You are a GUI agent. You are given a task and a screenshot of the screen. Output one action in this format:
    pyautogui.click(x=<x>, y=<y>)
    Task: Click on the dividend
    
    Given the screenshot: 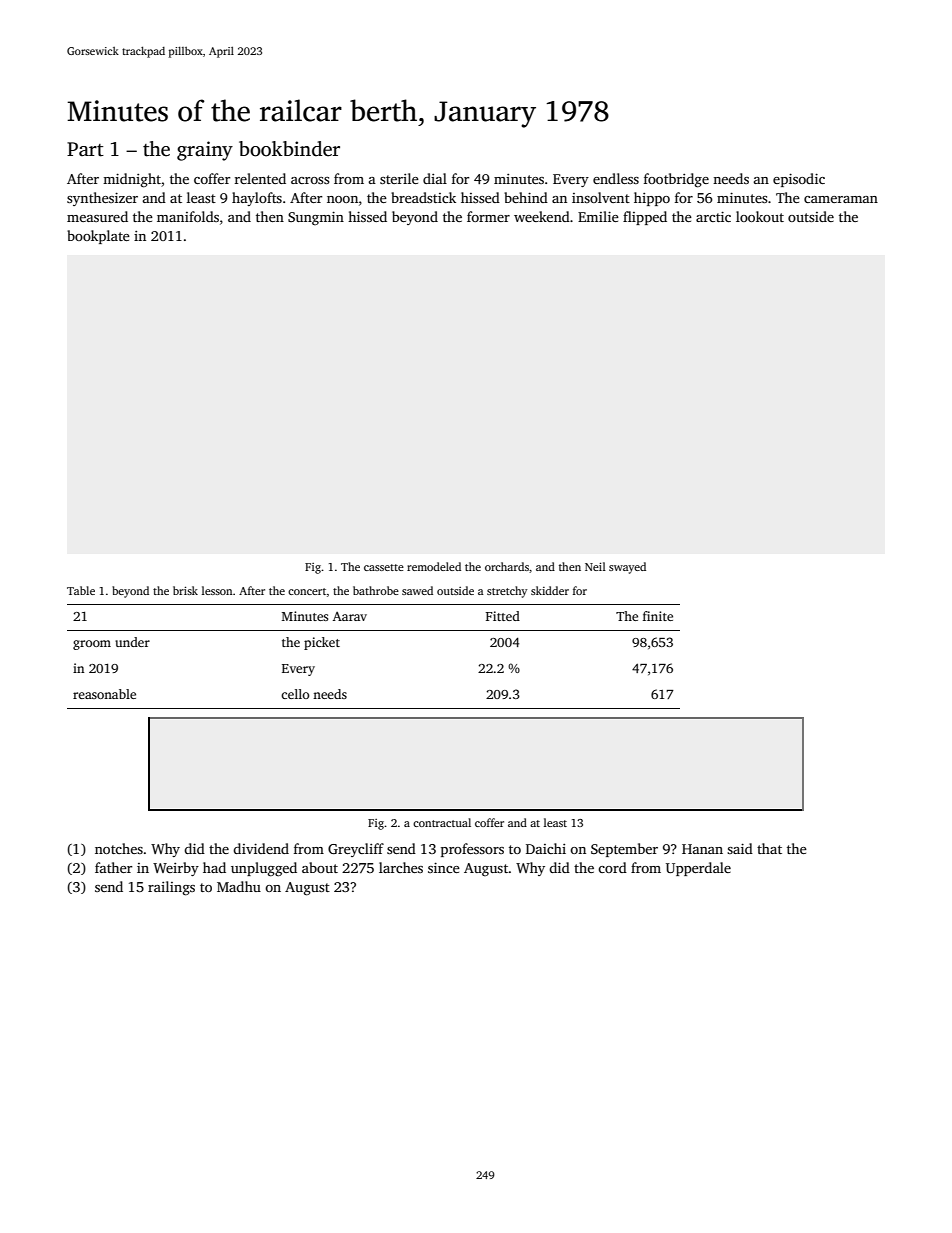 What is the action you would take?
    pyautogui.click(x=261, y=848)
